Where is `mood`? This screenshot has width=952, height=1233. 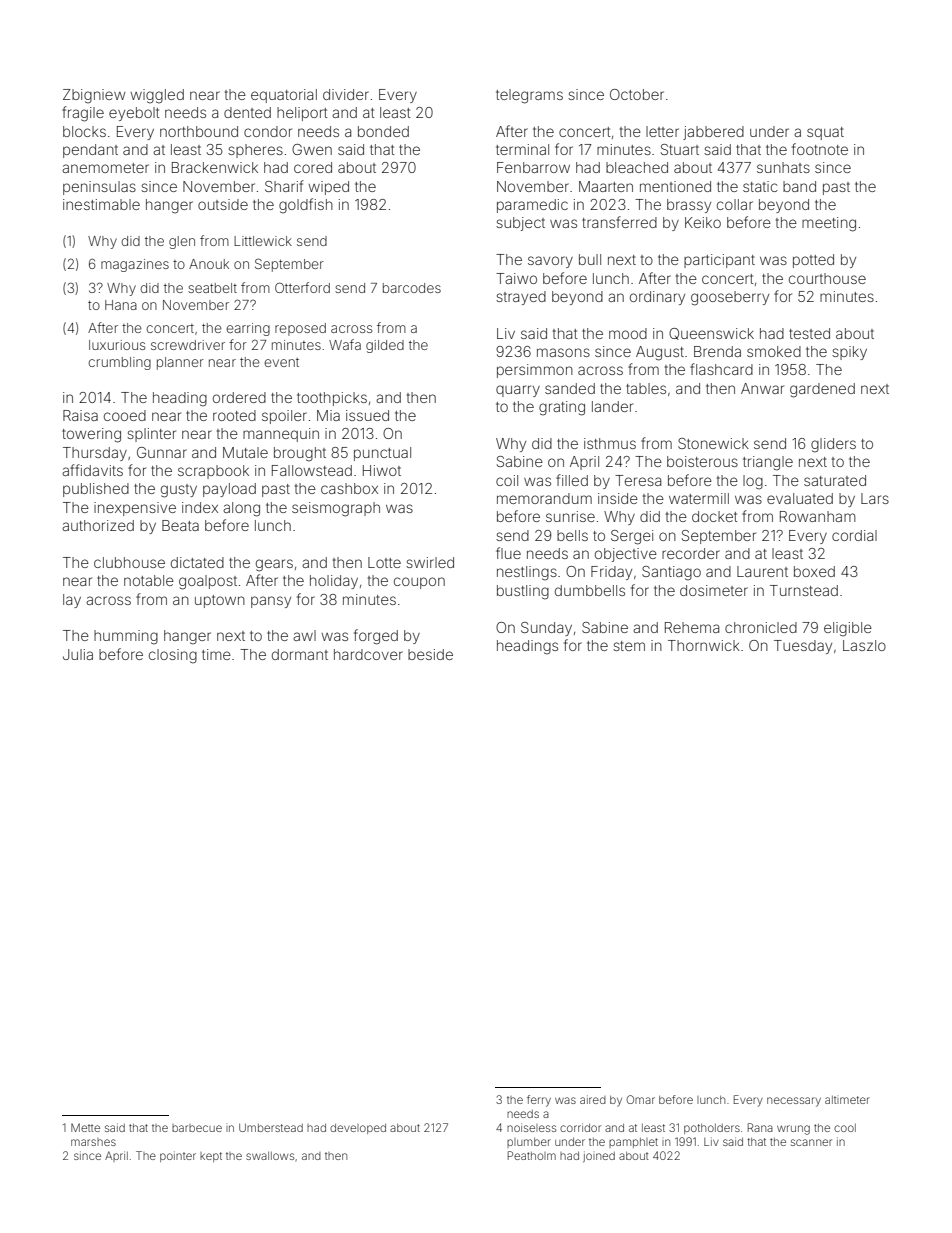
mood is located at coordinates (628, 333).
